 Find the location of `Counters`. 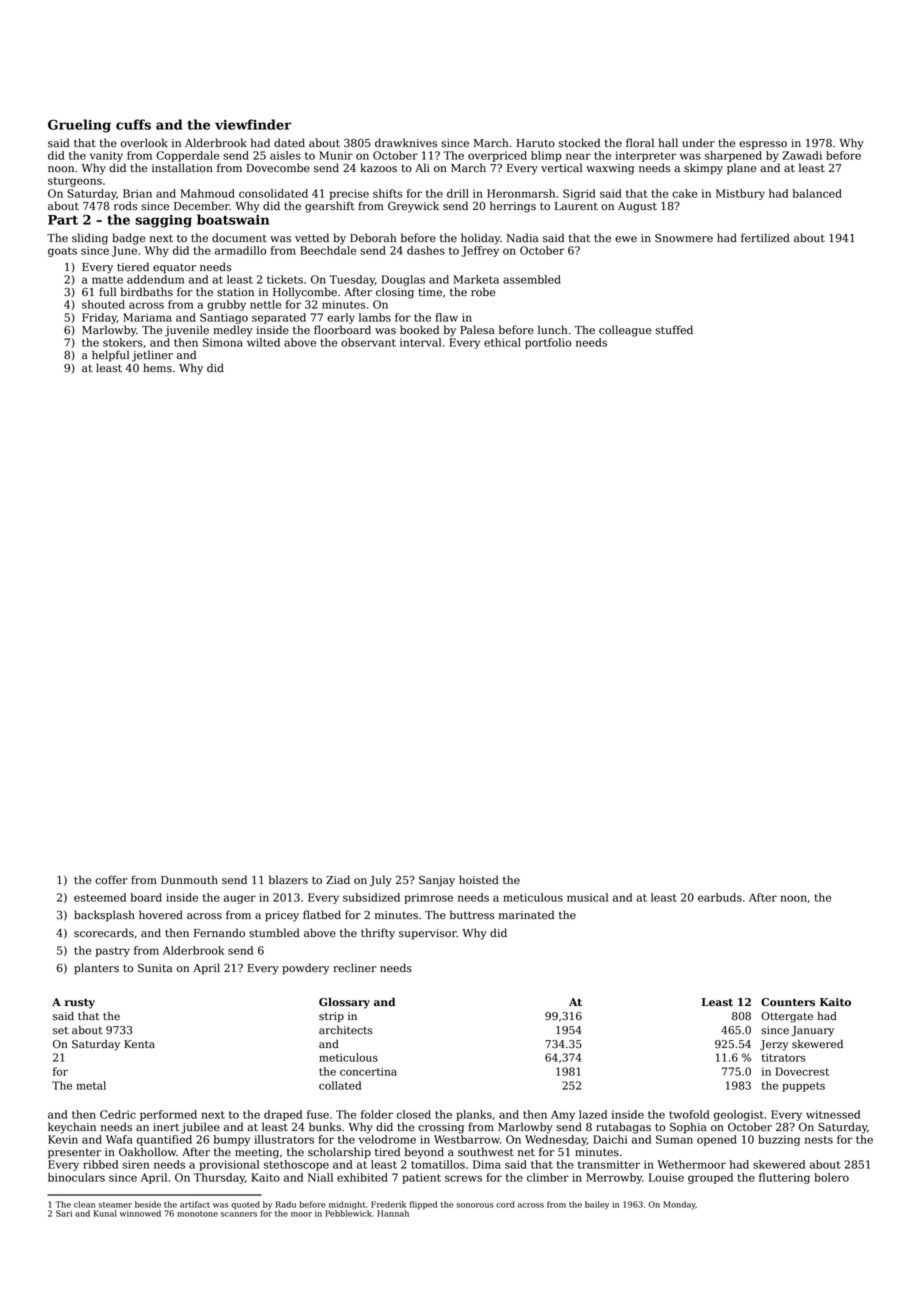

Counters is located at coordinates (788, 1002).
